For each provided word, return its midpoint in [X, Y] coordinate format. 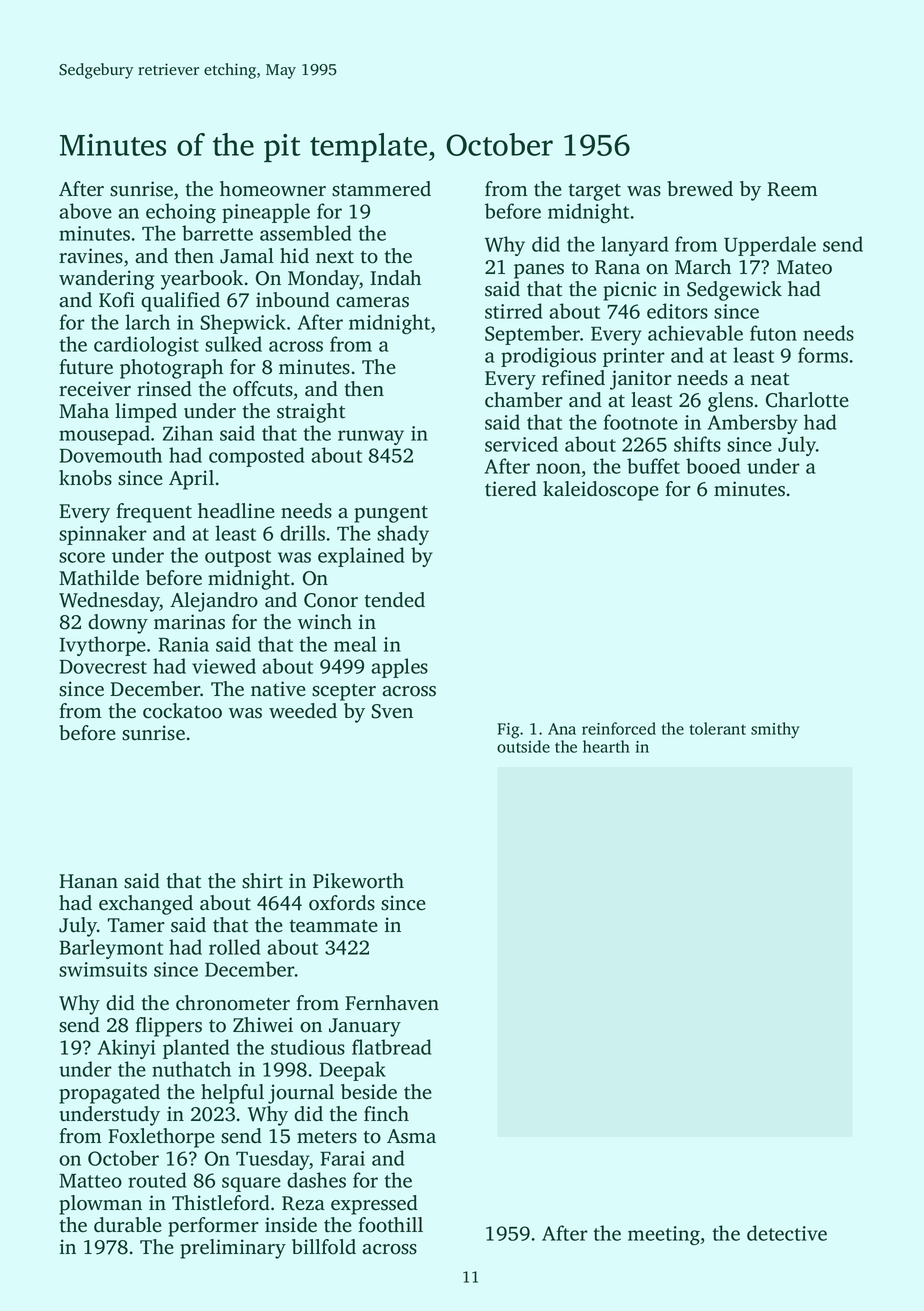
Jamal [247, 256]
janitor [641, 380]
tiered [511, 489]
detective [787, 1233]
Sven [392, 711]
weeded [303, 711]
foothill [390, 1225]
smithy [775, 730]
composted [256, 457]
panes [539, 271]
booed [713, 466]
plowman [100, 1205]
